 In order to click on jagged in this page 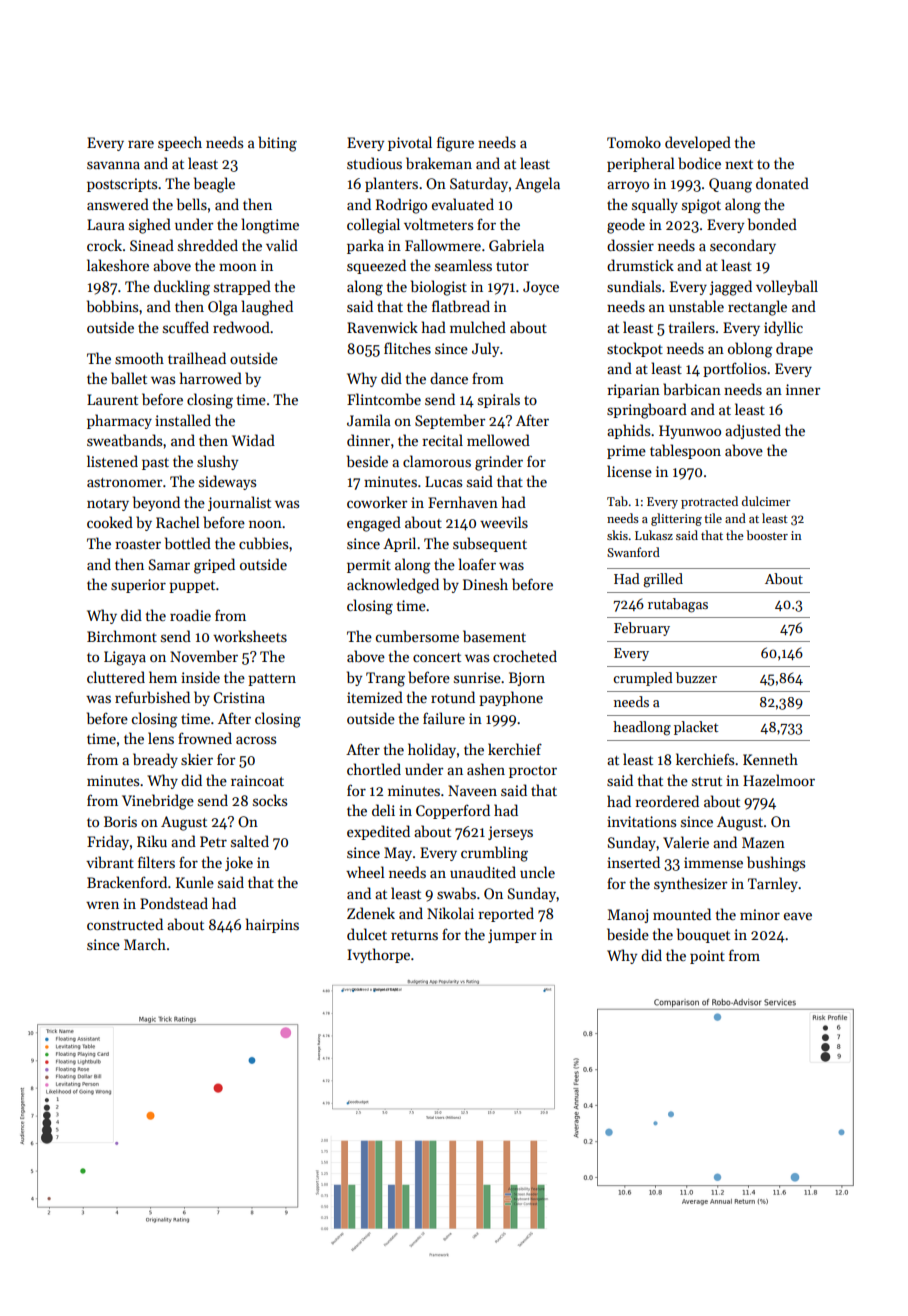, I will do `click(730, 288)`.
